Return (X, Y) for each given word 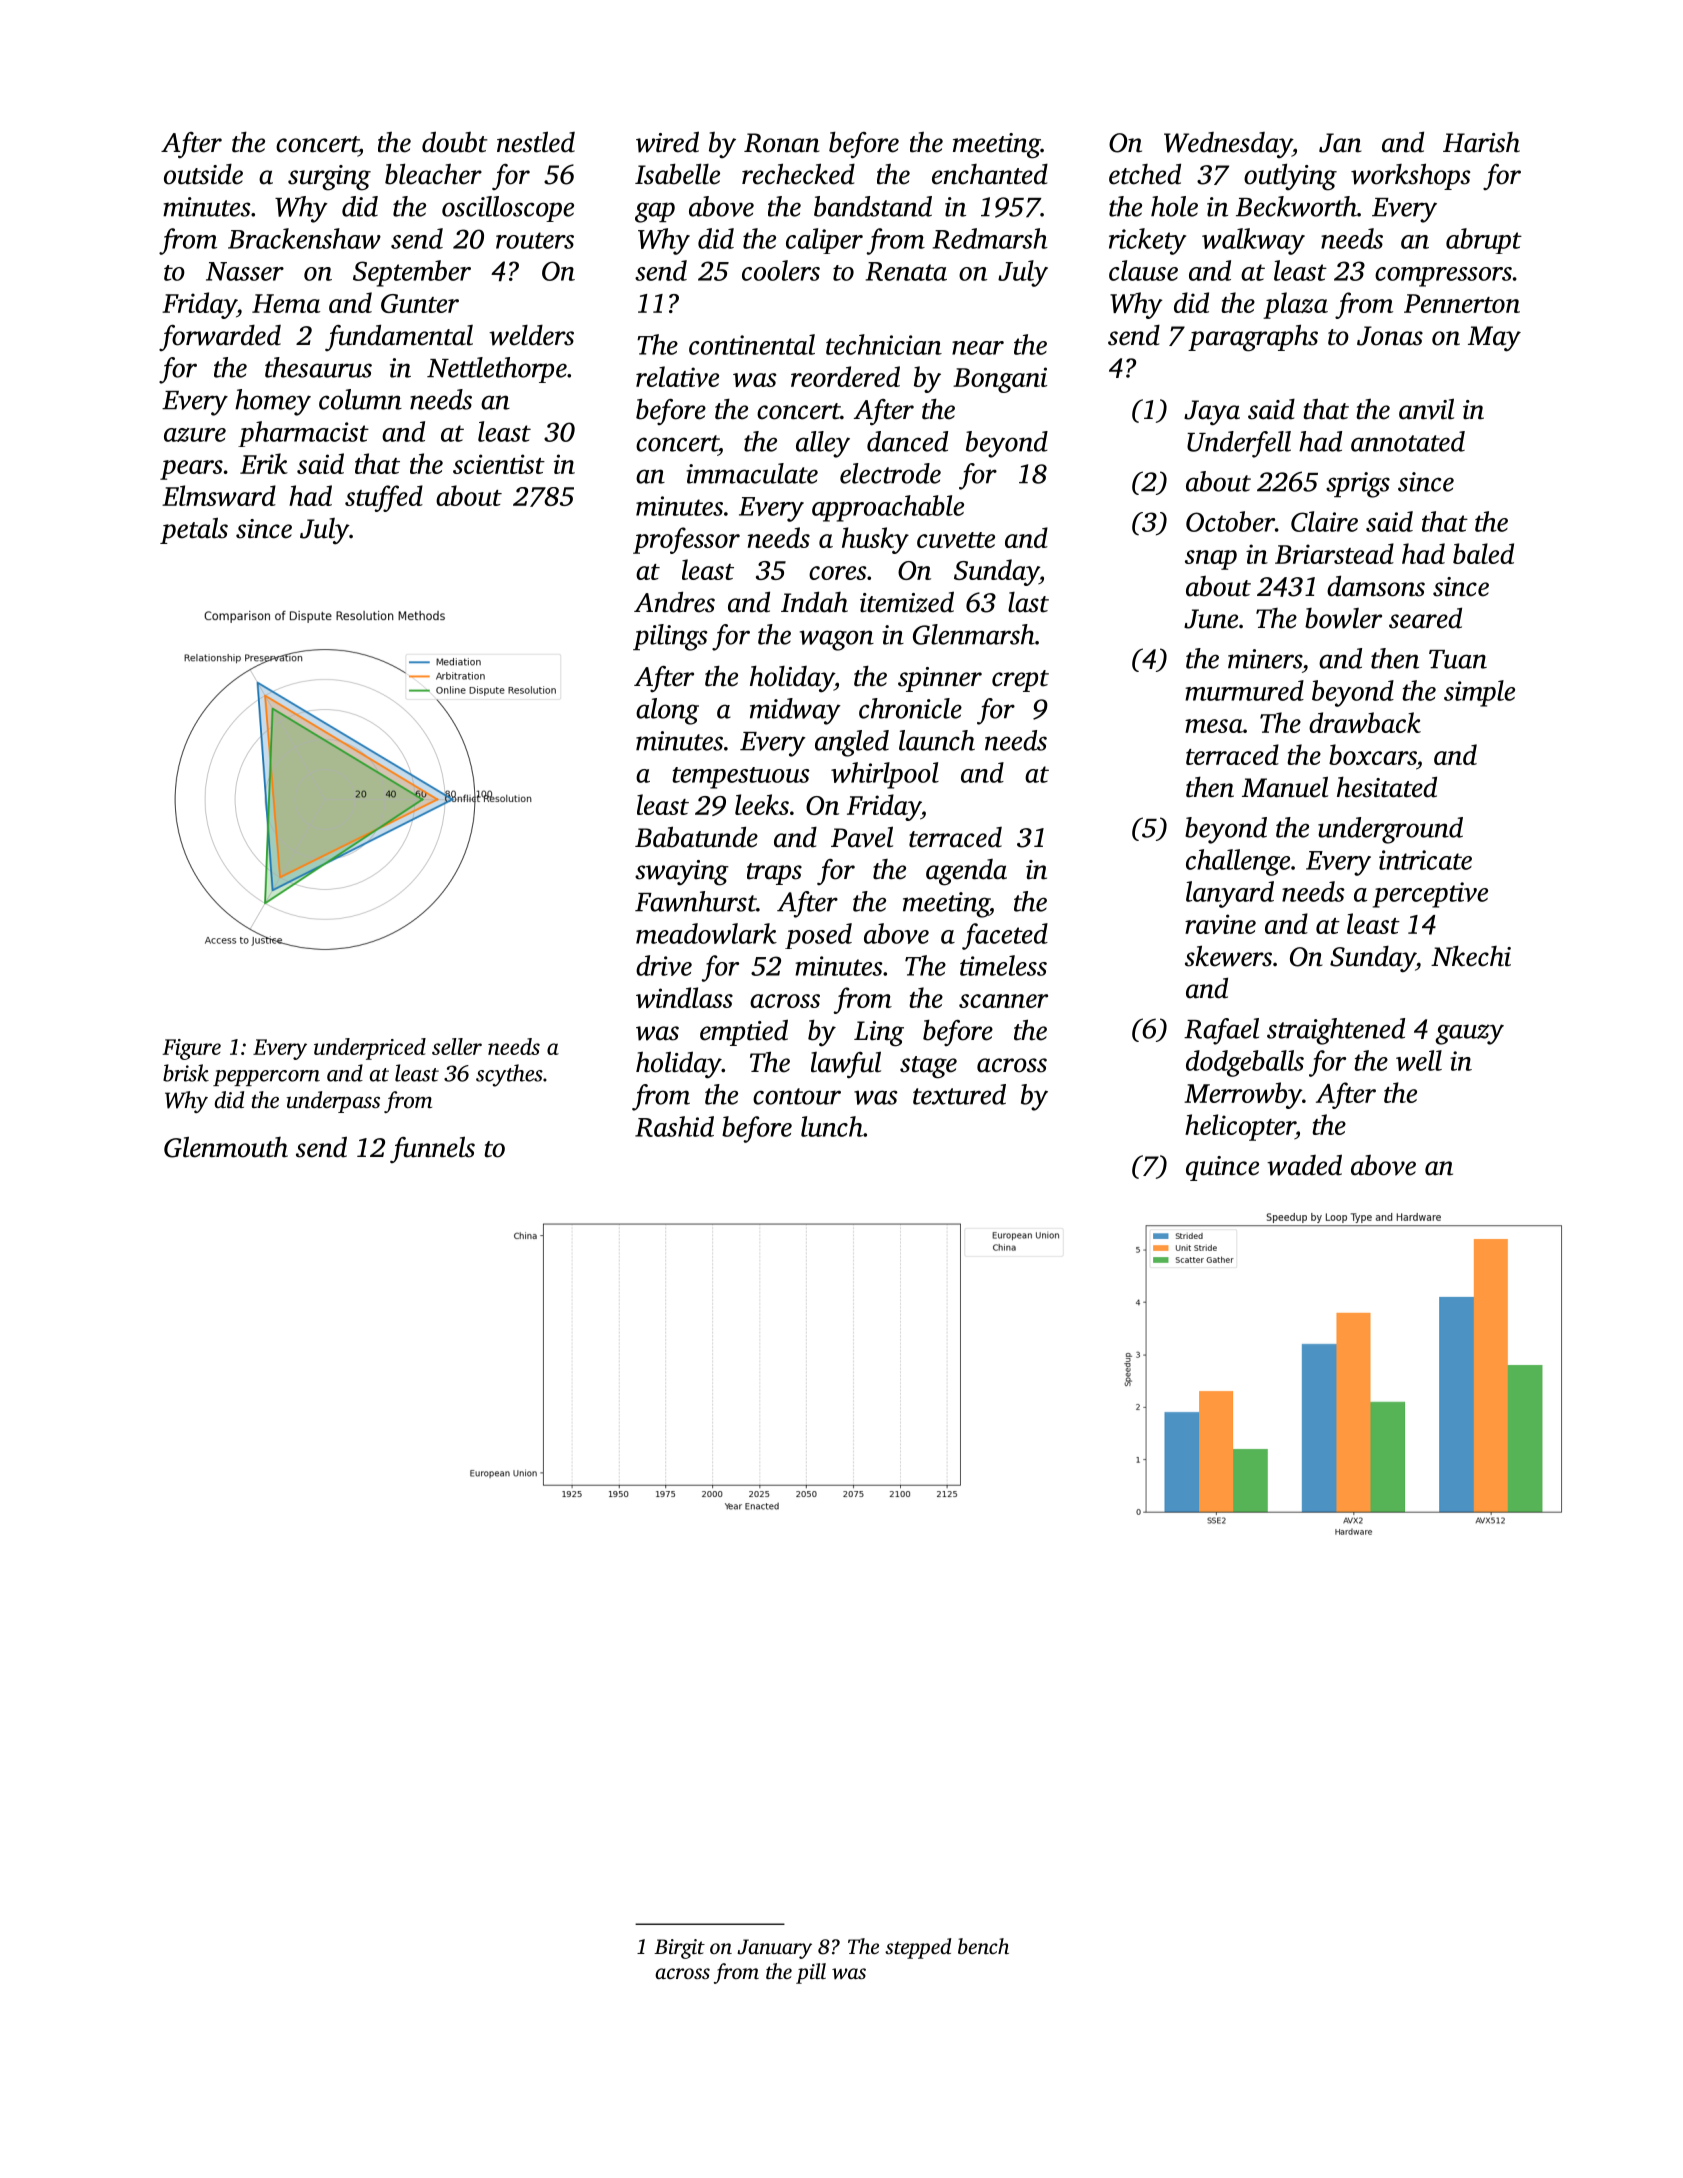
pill (811, 1973)
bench (983, 1946)
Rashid (674, 1126)
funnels (432, 1149)
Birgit (679, 1949)
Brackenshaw (304, 238)
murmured (1244, 690)
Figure (191, 1049)
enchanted (990, 174)
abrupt (1484, 241)
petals (194, 530)
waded (1304, 1165)
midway (795, 711)
